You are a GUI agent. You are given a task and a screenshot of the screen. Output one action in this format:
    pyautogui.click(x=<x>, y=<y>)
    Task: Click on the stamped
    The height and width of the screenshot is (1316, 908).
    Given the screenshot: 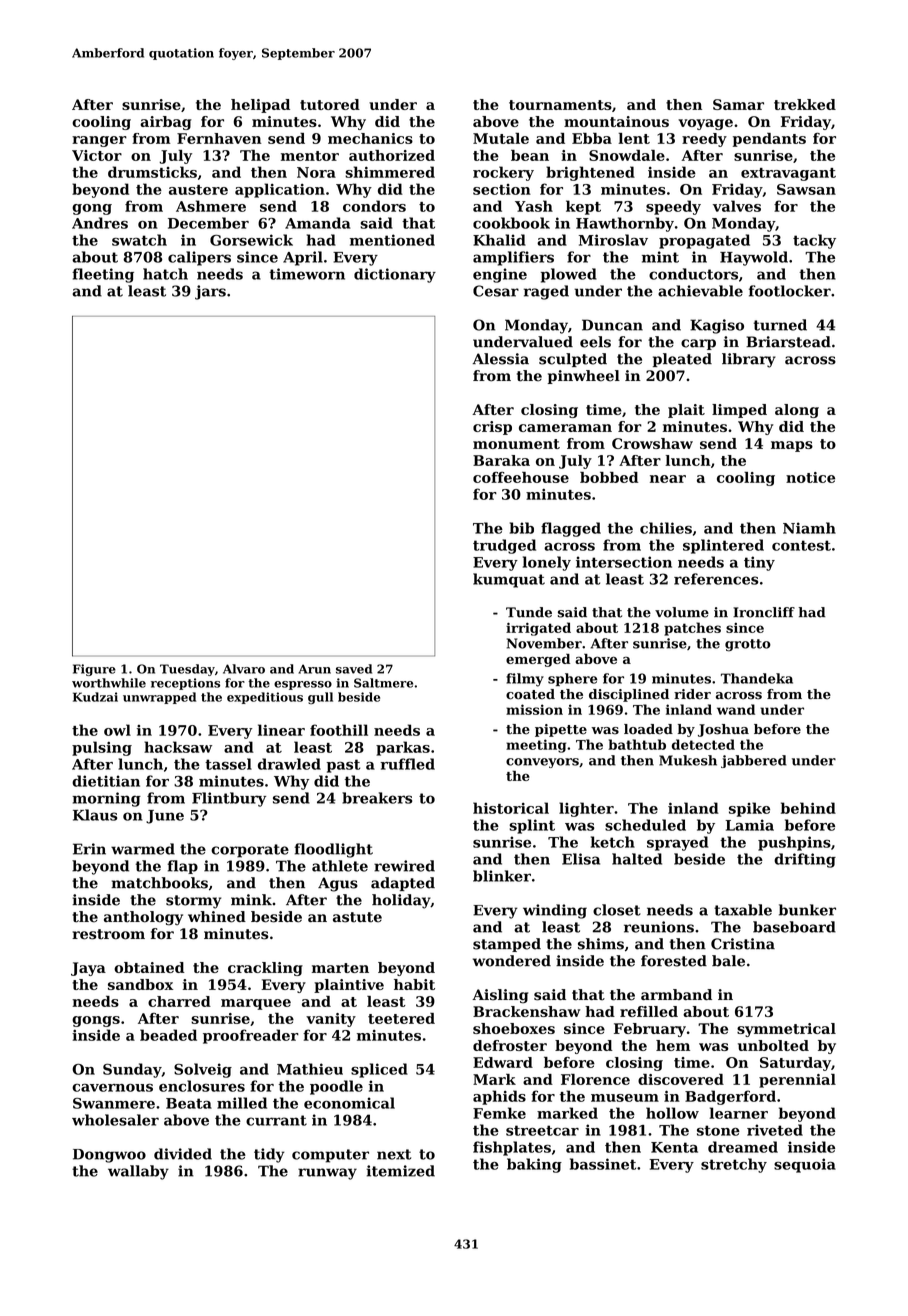 What is the action you would take?
    pyautogui.click(x=507, y=945)
